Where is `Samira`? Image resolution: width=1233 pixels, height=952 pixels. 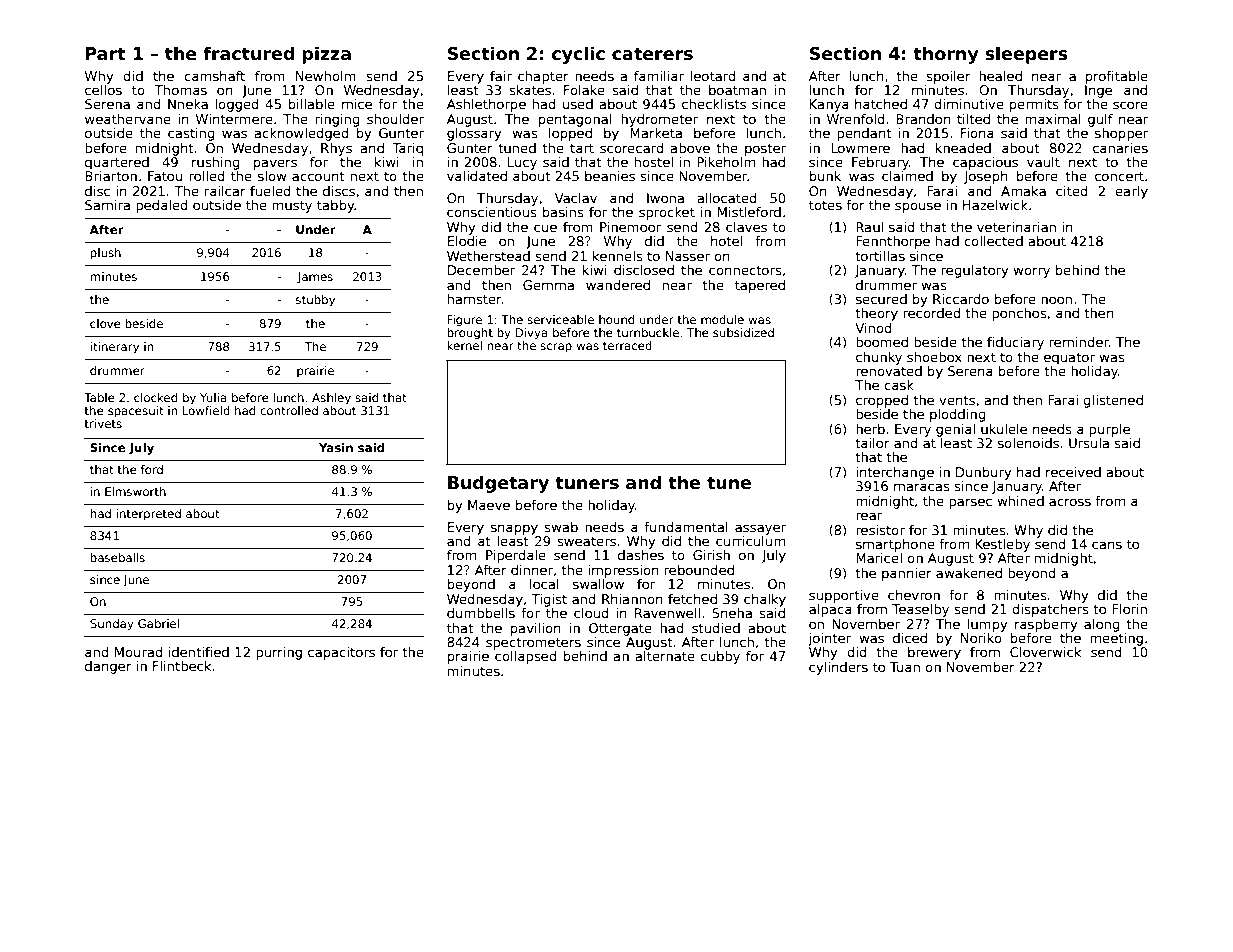 Samira is located at coordinates (107, 205).
